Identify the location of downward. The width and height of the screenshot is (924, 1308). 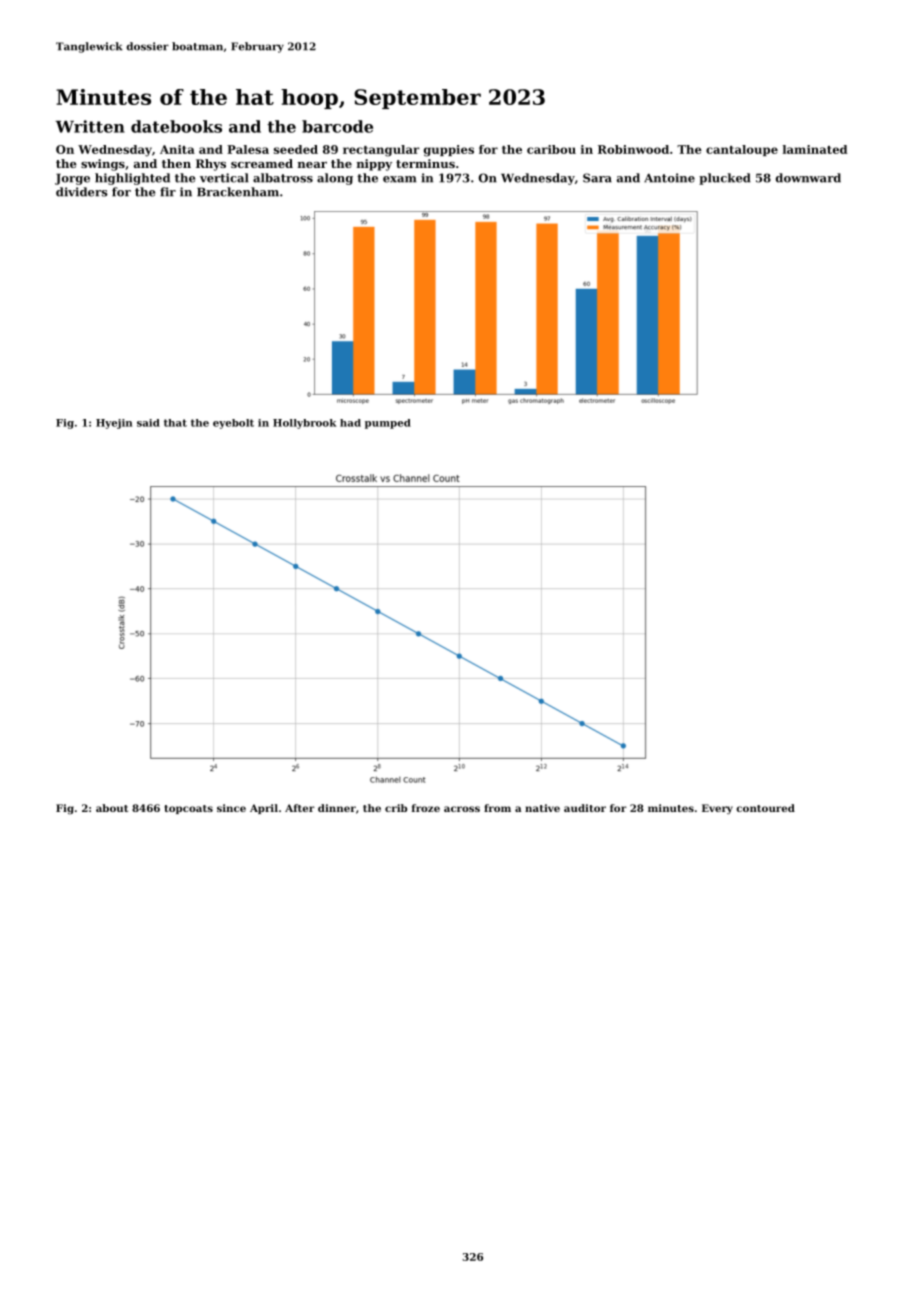
(808, 178).
